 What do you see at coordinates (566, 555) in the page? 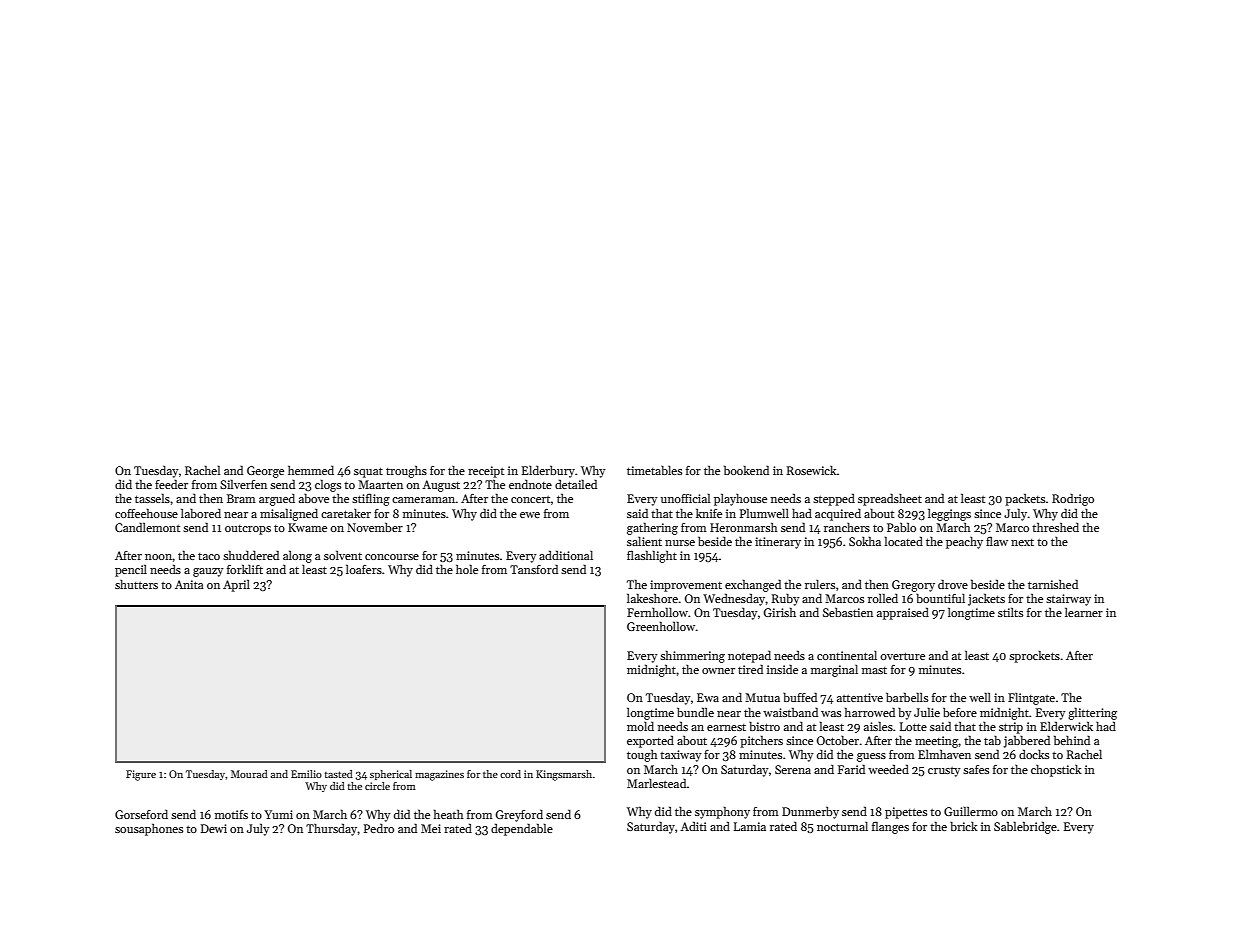
I see `additional` at bounding box center [566, 555].
